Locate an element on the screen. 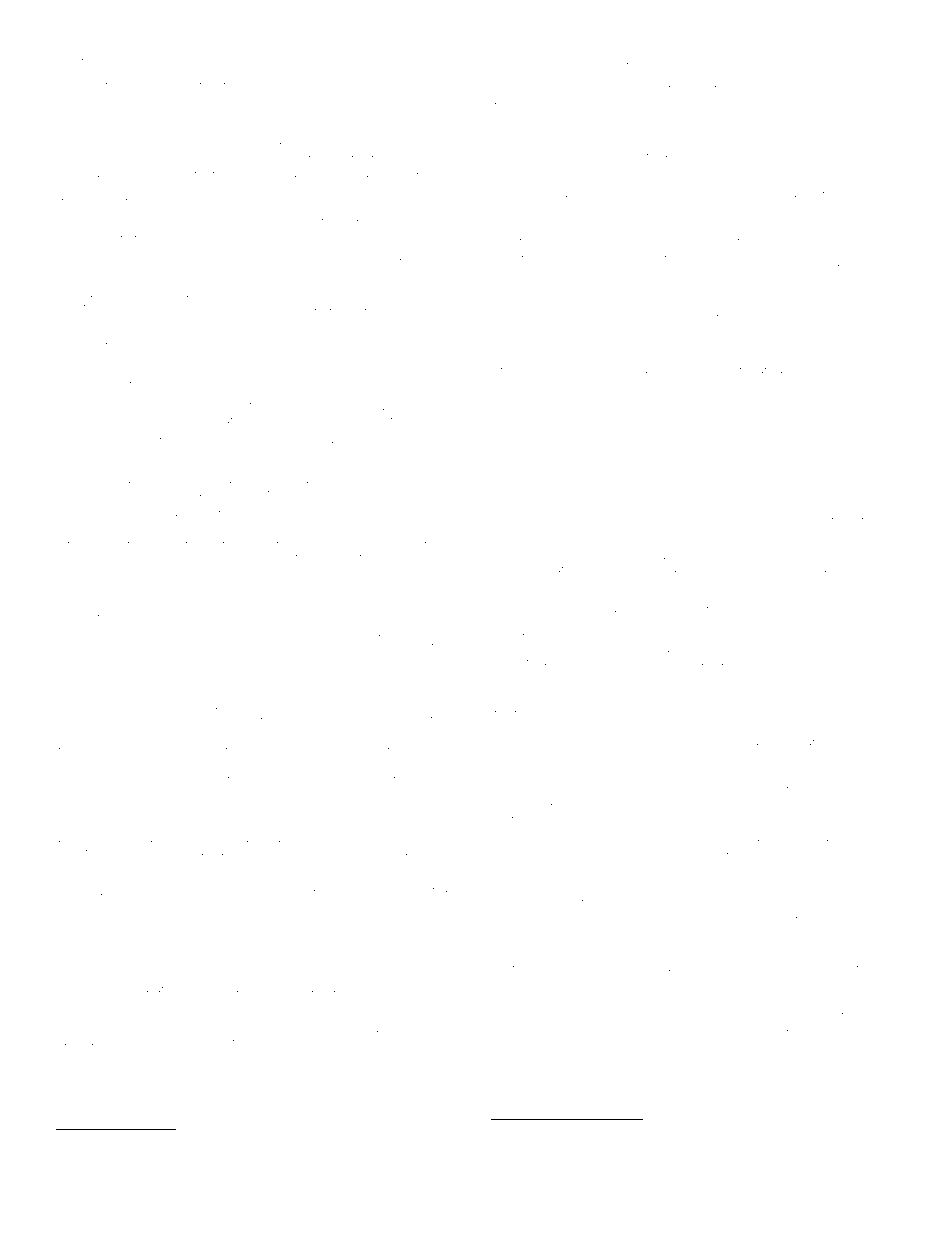 The image size is (952, 1233). grills is located at coordinates (89, 853).
